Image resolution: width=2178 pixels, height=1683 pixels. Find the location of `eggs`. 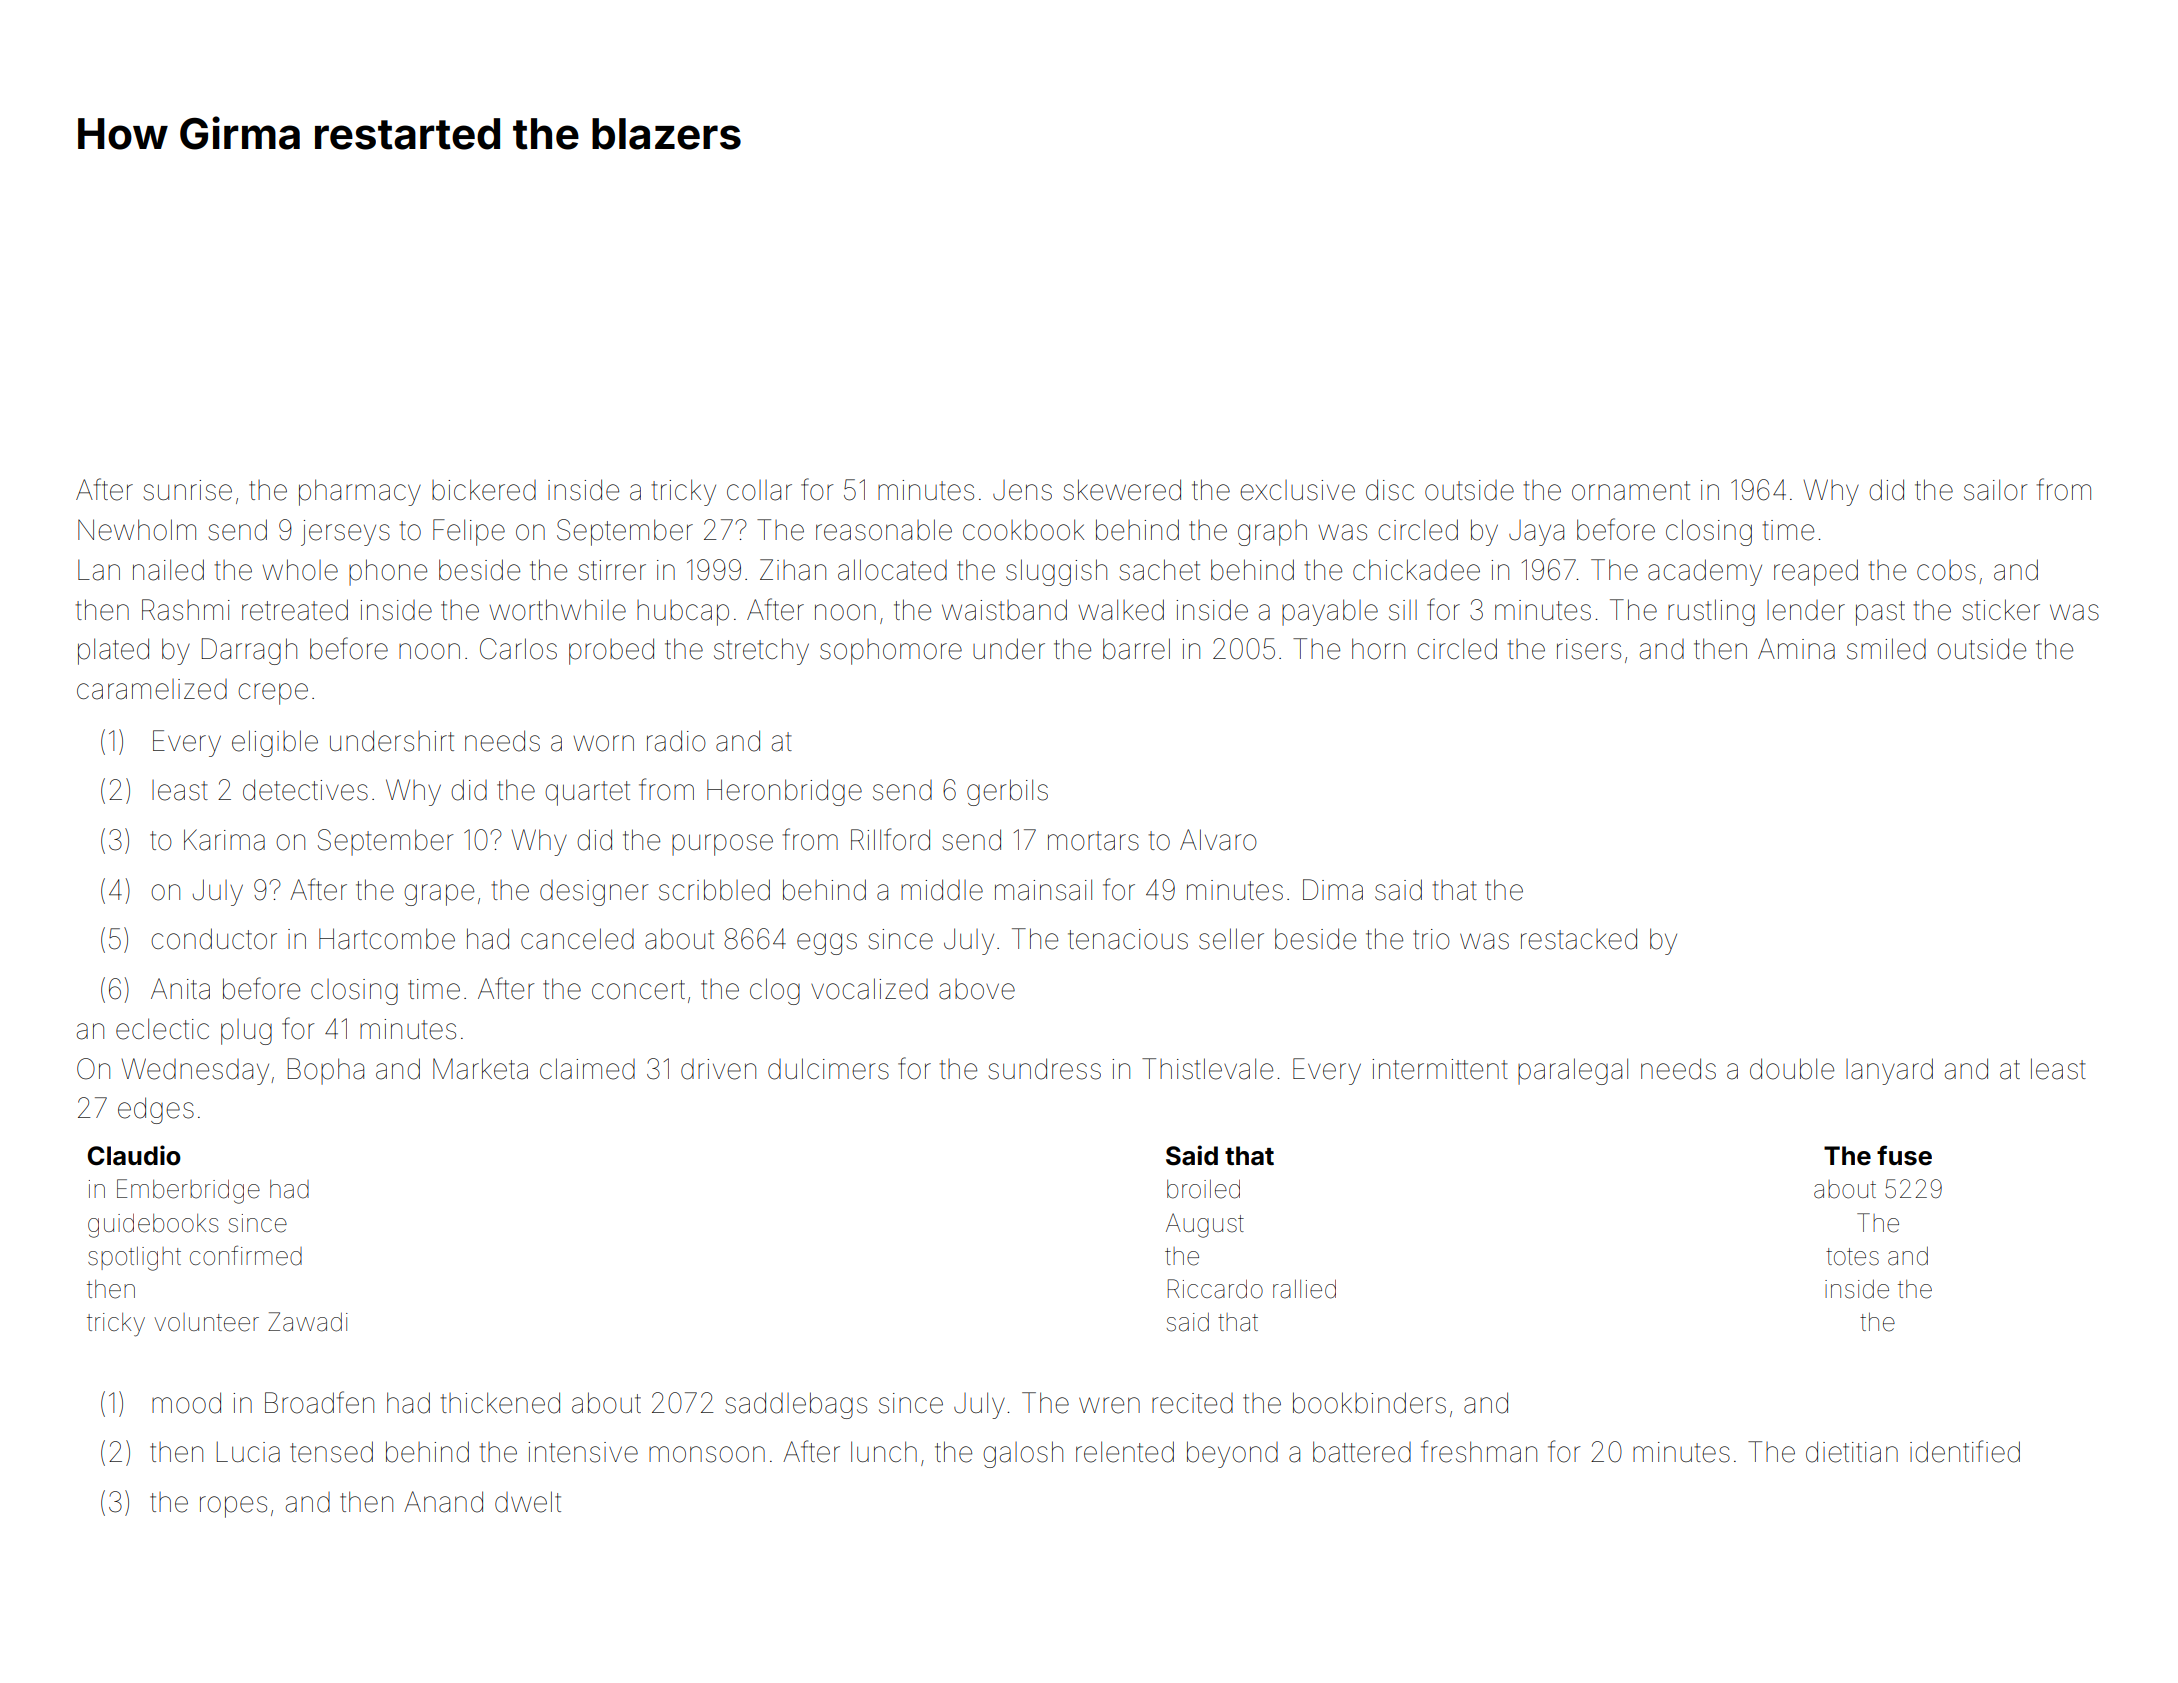

eggs is located at coordinates (827, 944).
